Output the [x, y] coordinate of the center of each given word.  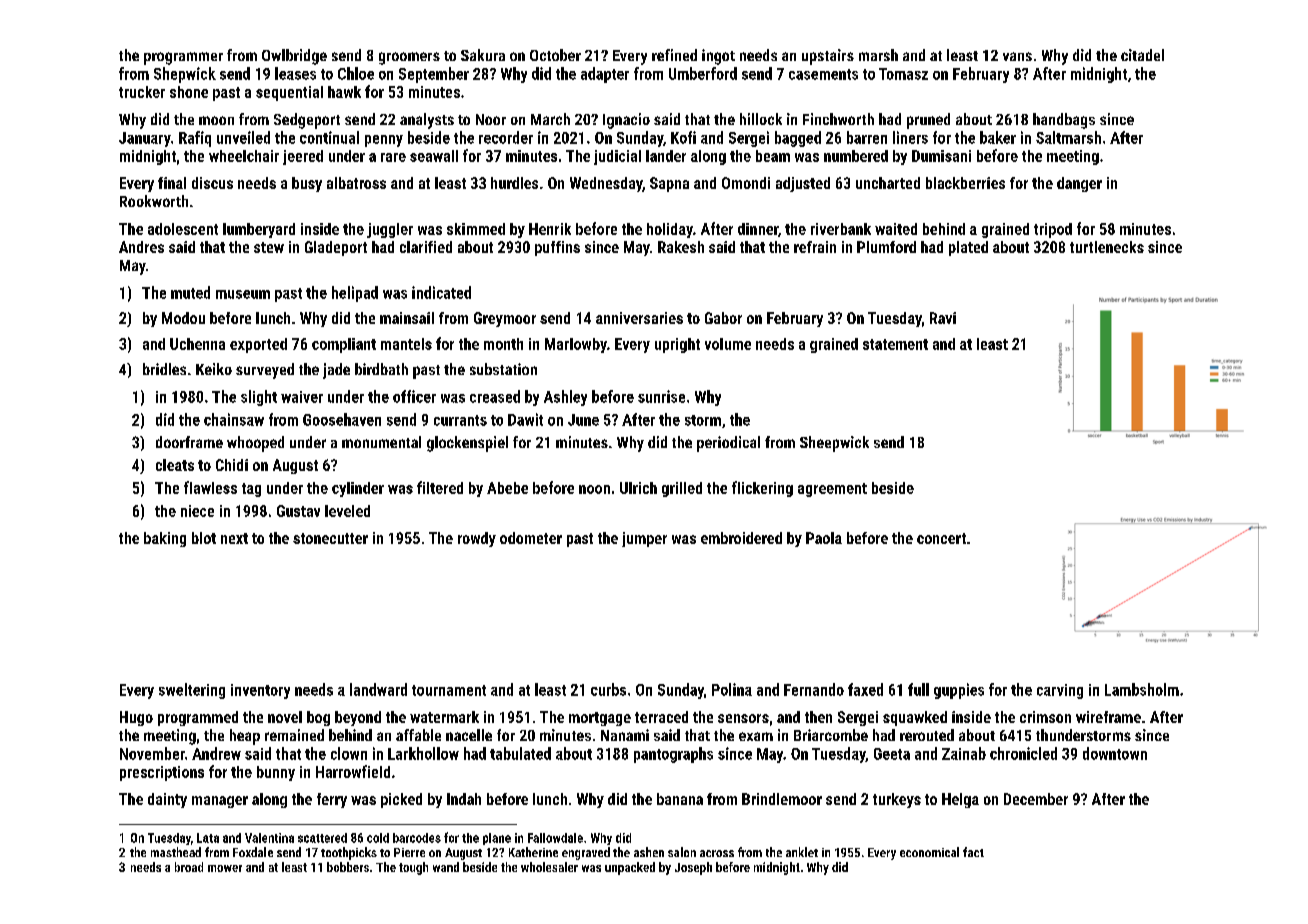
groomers [409, 58]
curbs [608, 689]
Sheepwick [834, 444]
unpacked [630, 868]
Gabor [723, 318]
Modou [183, 318]
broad [189, 867]
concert [941, 538]
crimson [1045, 717]
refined [674, 55]
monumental [381, 442]
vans [1017, 56]
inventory [260, 691]
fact [973, 852]
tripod [1053, 230]
